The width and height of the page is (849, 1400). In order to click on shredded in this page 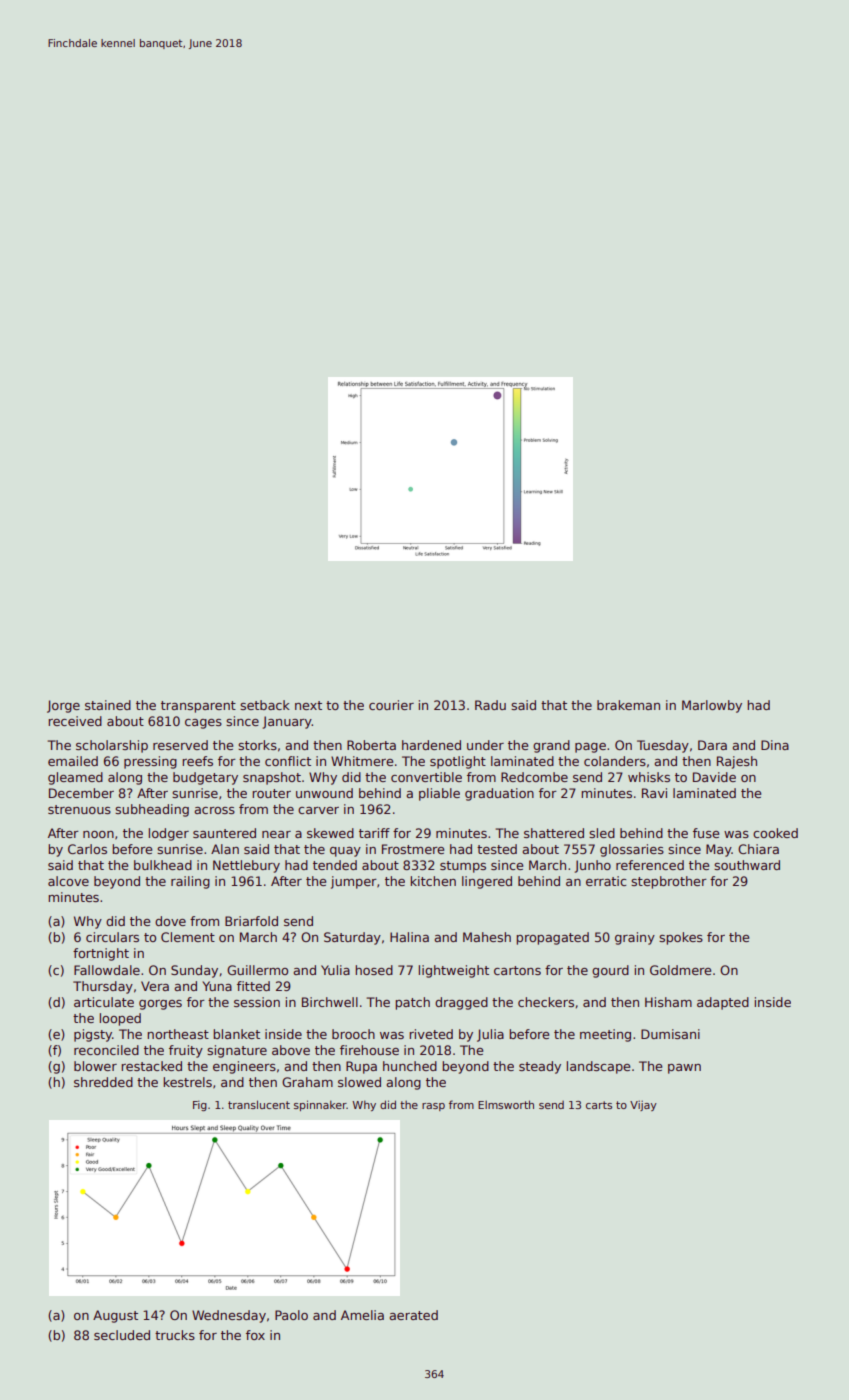, I will do `click(103, 1082)`.
